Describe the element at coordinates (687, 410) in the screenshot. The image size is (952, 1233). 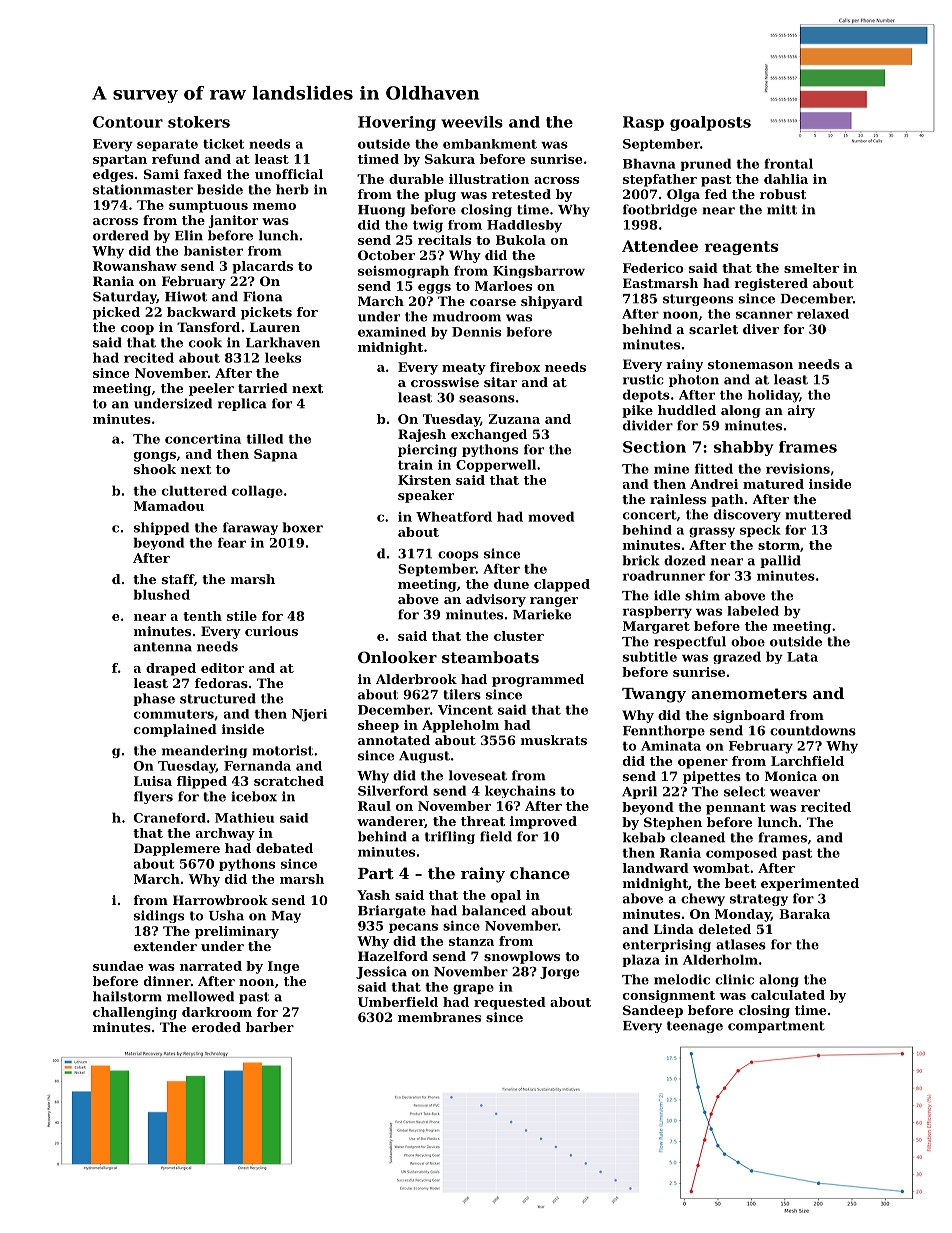
I see `huddled` at that location.
